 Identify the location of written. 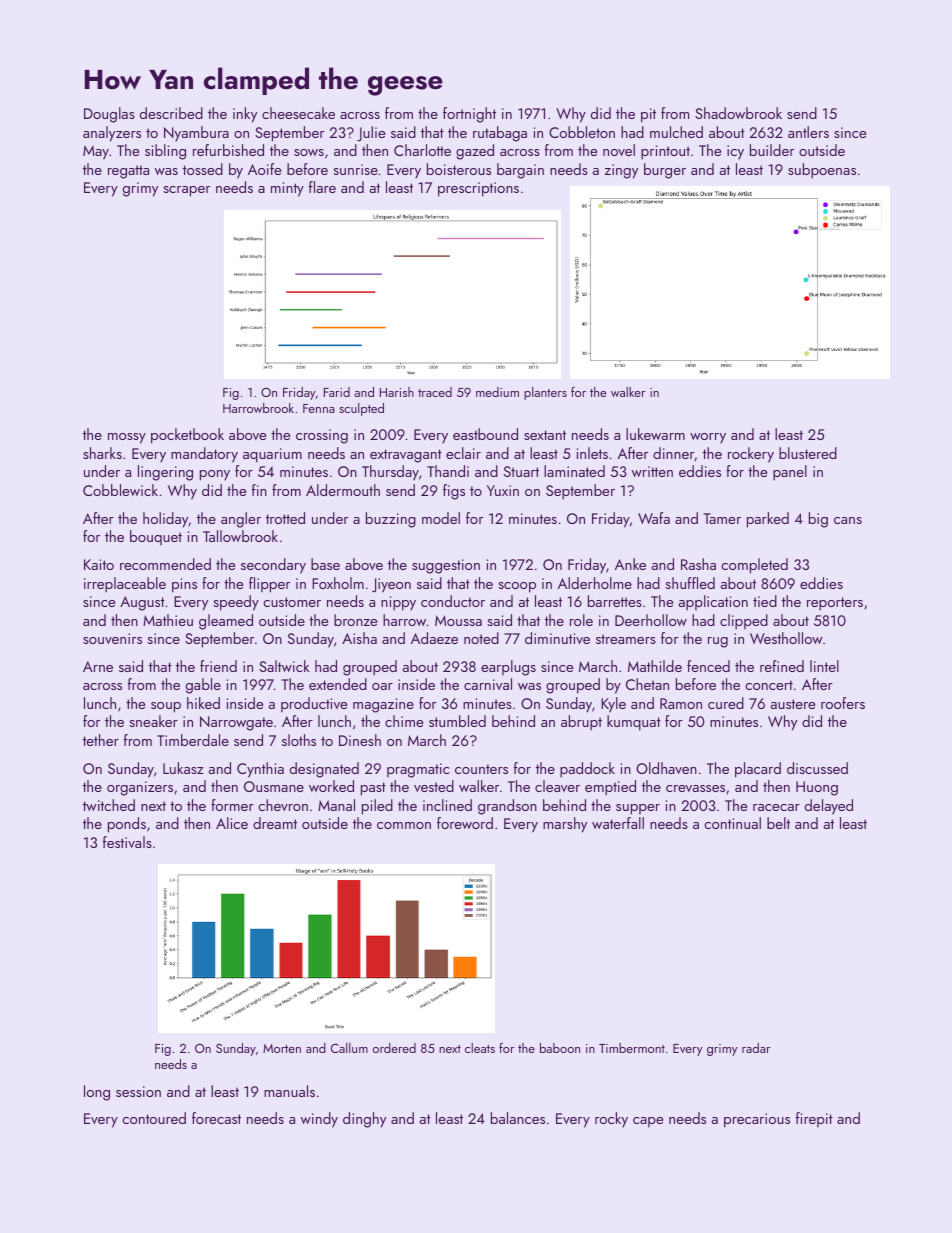
(652, 471).
